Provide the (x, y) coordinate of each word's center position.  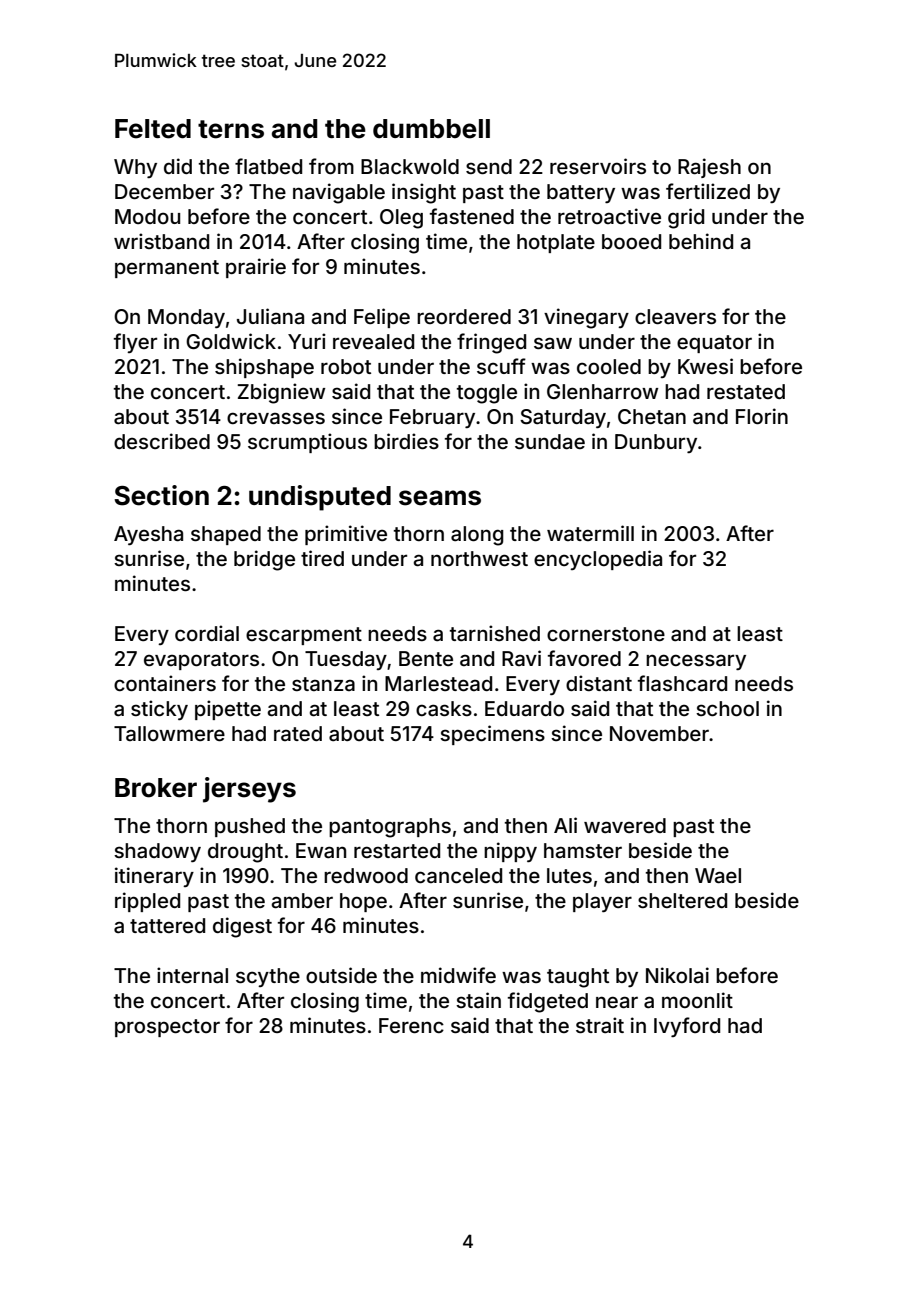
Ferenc (411, 1025)
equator (714, 344)
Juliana (270, 316)
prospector (167, 1028)
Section (161, 495)
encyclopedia (598, 560)
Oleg (401, 219)
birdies (406, 441)
